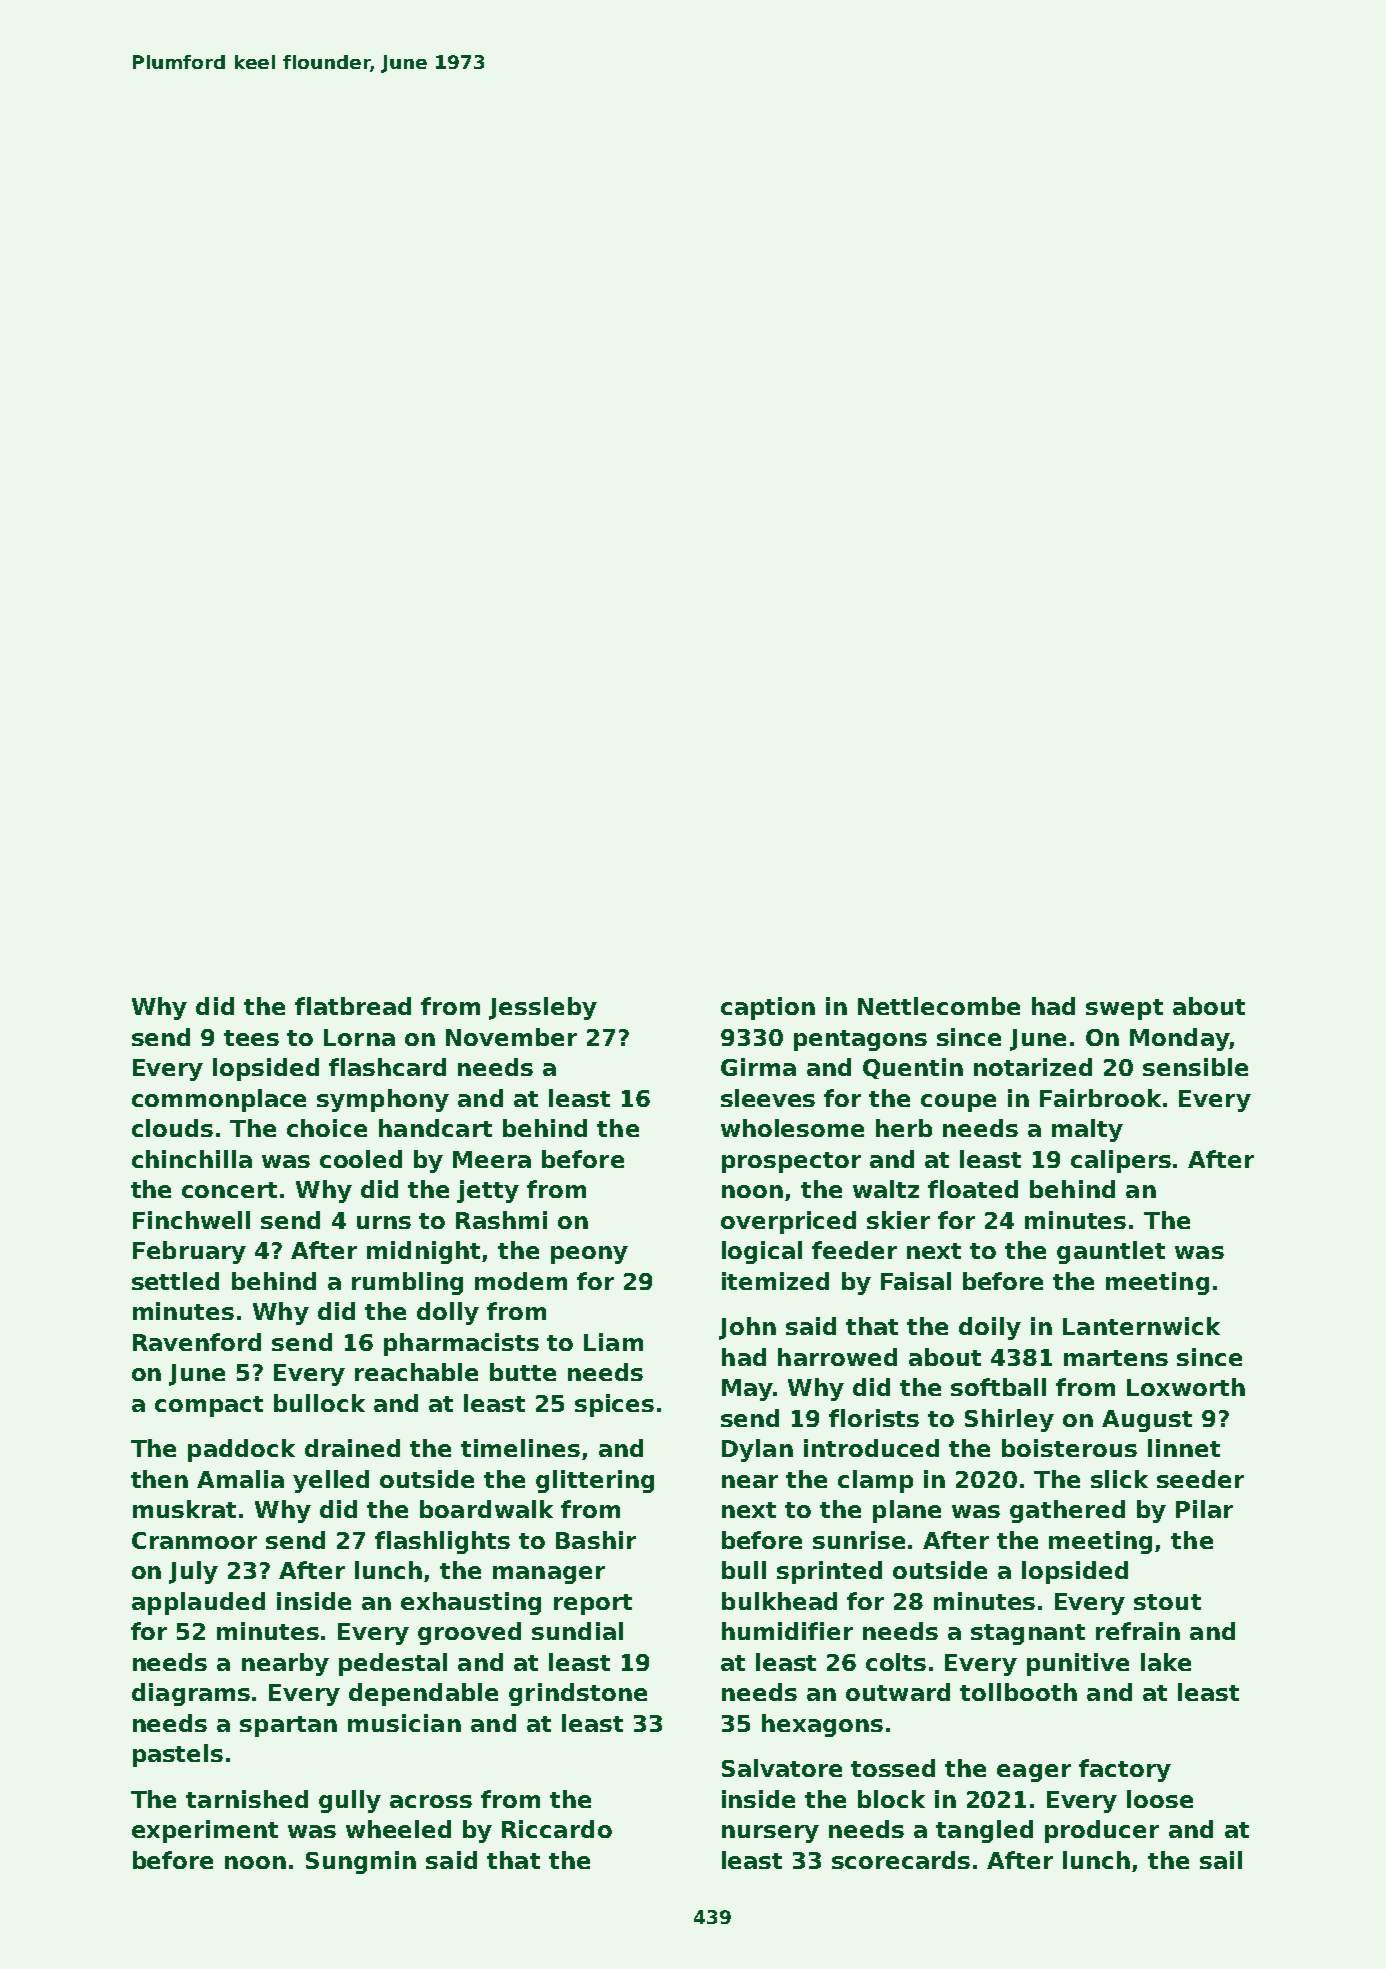 Image resolution: width=1386 pixels, height=1969 pixels. I want to click on sunrise, so click(859, 1540).
